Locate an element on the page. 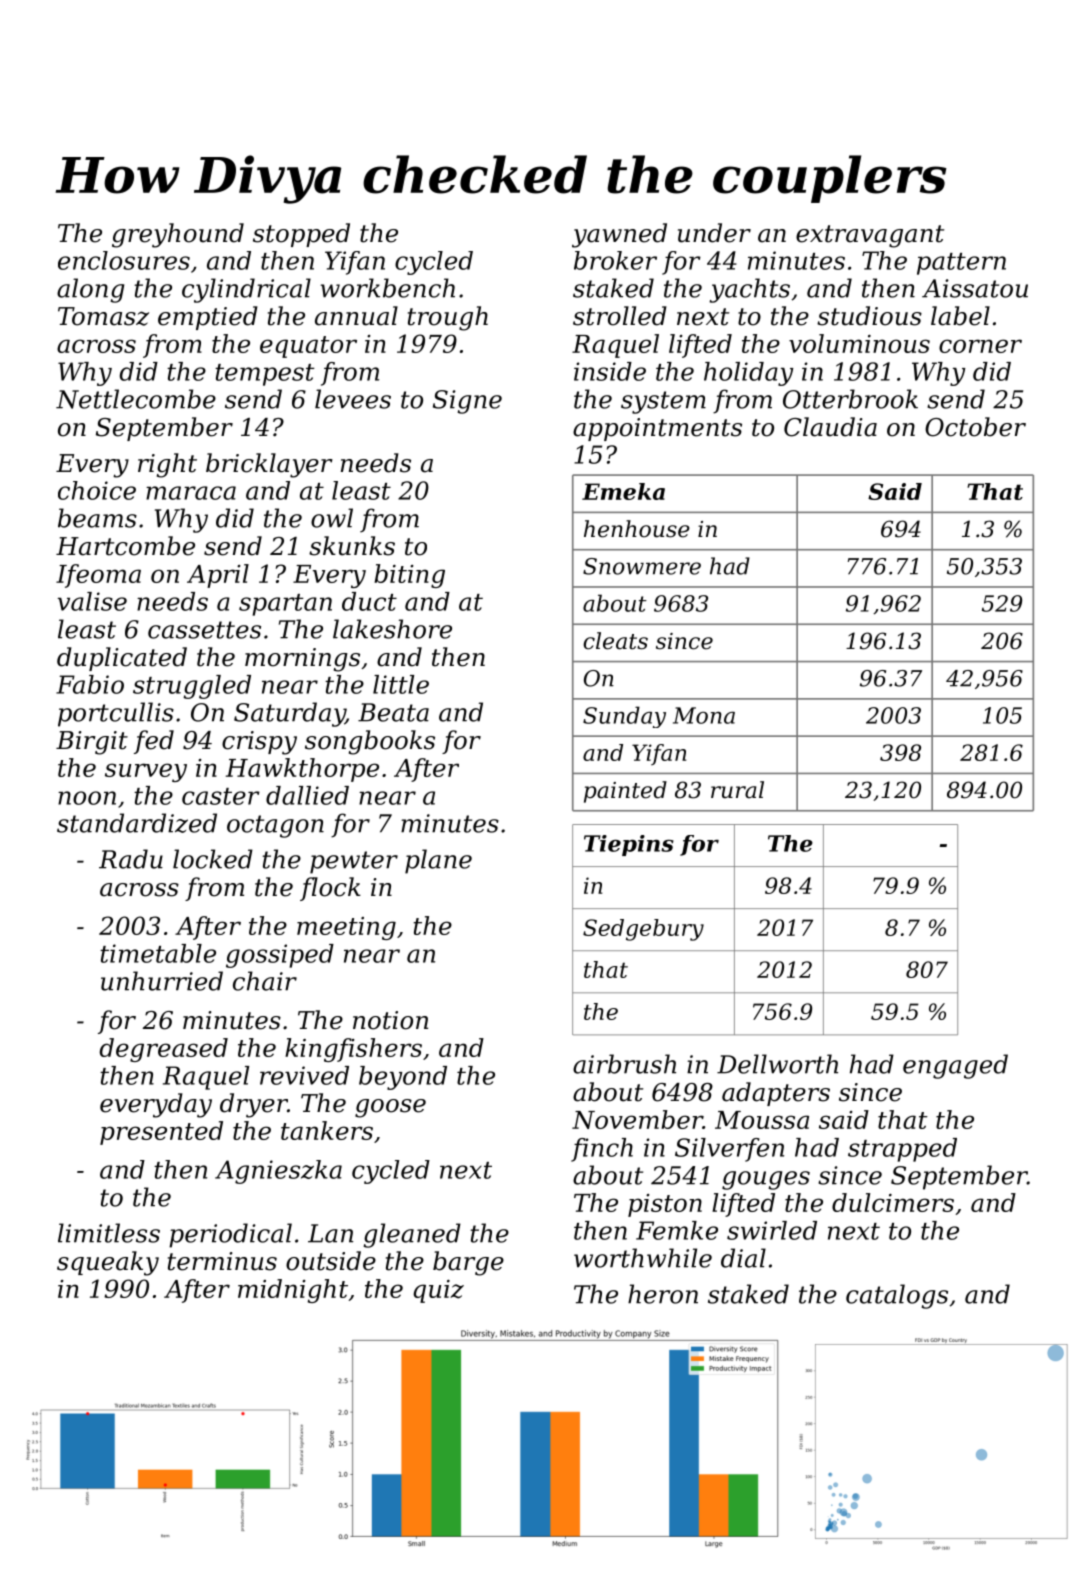 Image resolution: width=1090 pixels, height=1578 pixels. workbench is located at coordinates (388, 288).
